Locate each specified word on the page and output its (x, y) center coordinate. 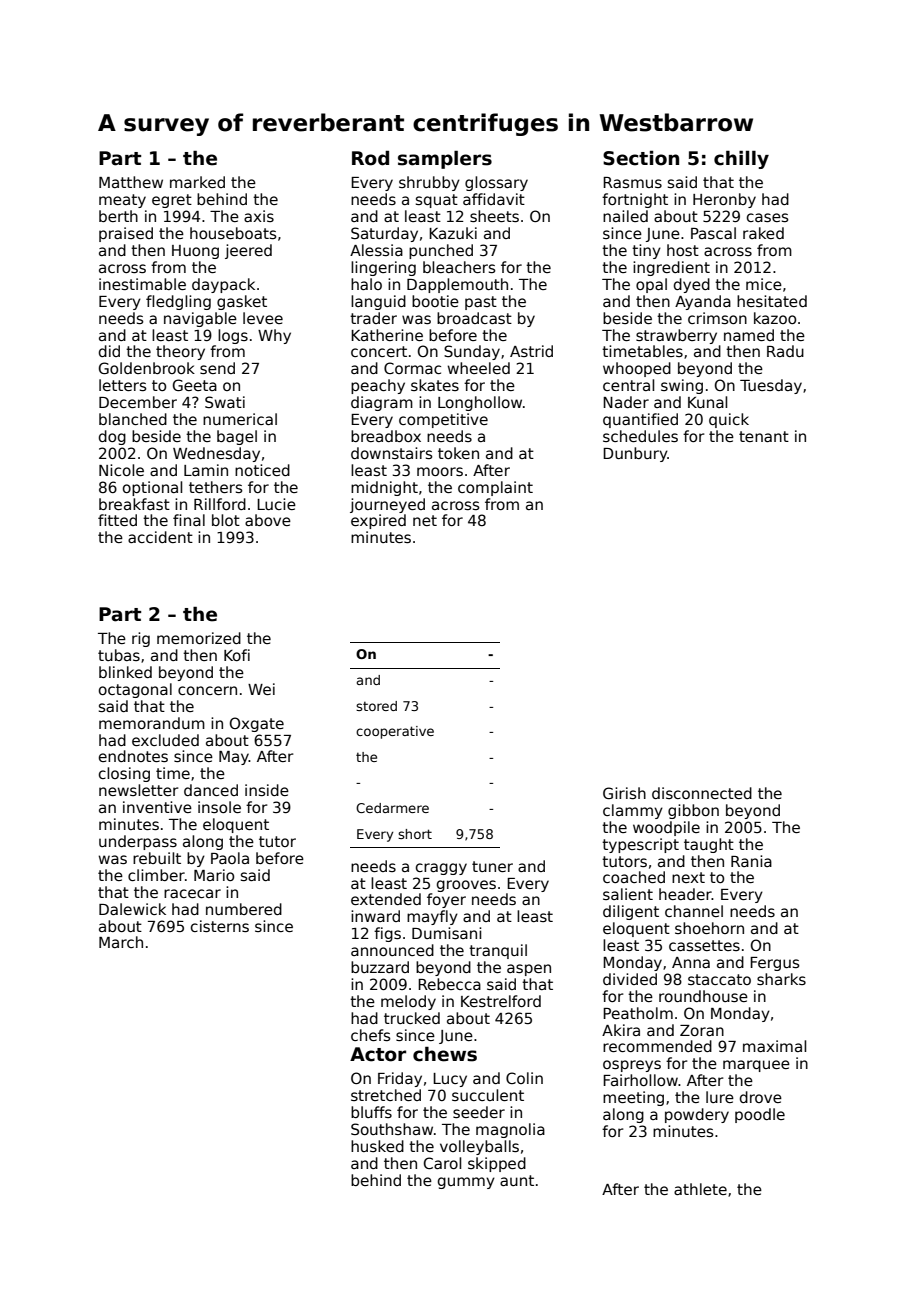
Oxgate (257, 724)
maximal (774, 1046)
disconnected (702, 793)
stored (376, 706)
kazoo (775, 318)
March (121, 942)
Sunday (472, 352)
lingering (383, 268)
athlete (700, 1189)
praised (126, 234)
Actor (378, 1054)
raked (763, 233)
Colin (524, 1078)
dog (112, 437)
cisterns (220, 926)
